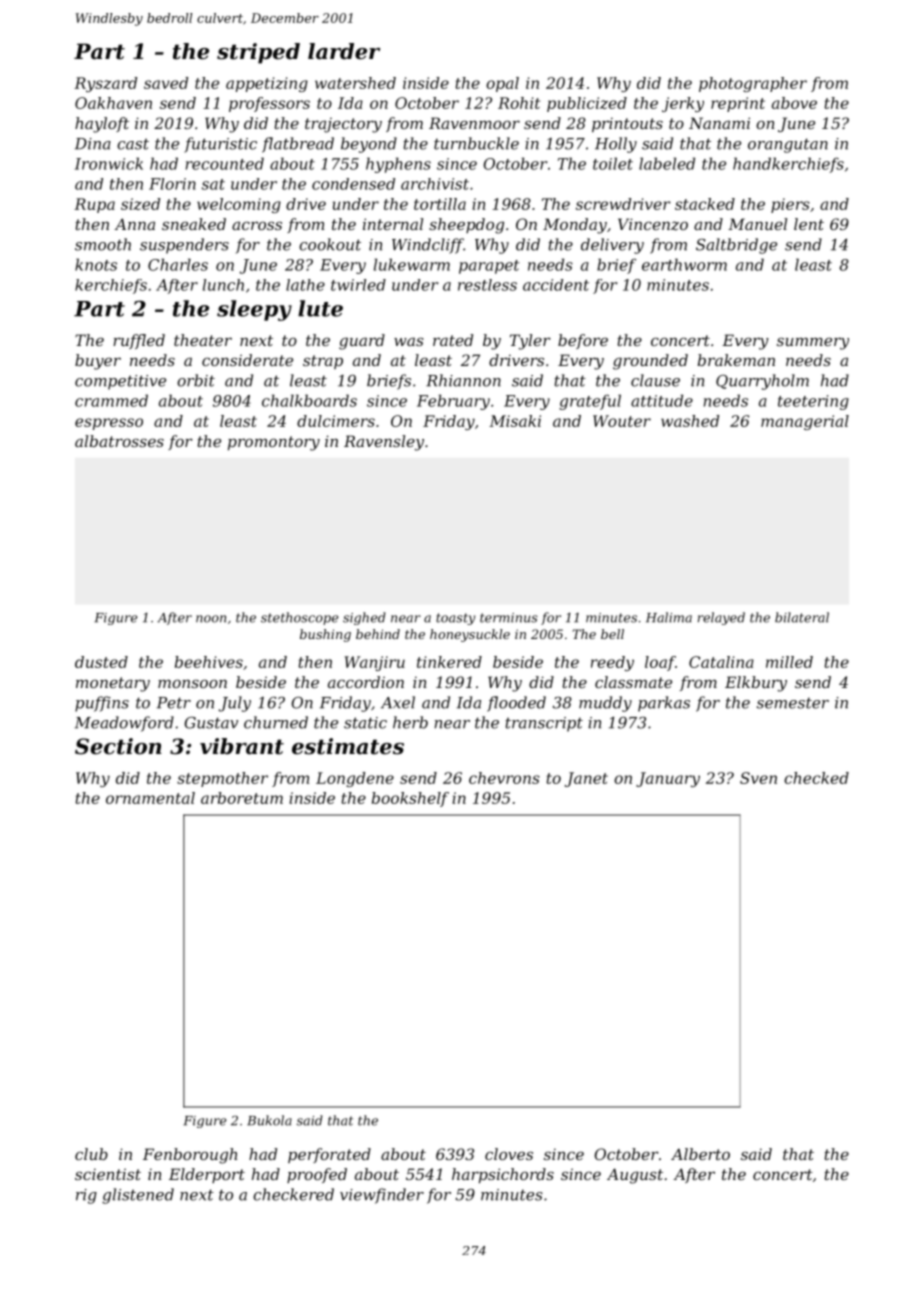 The width and height of the screenshot is (924, 1308). What do you see at coordinates (344, 51) in the screenshot?
I see `larder` at bounding box center [344, 51].
